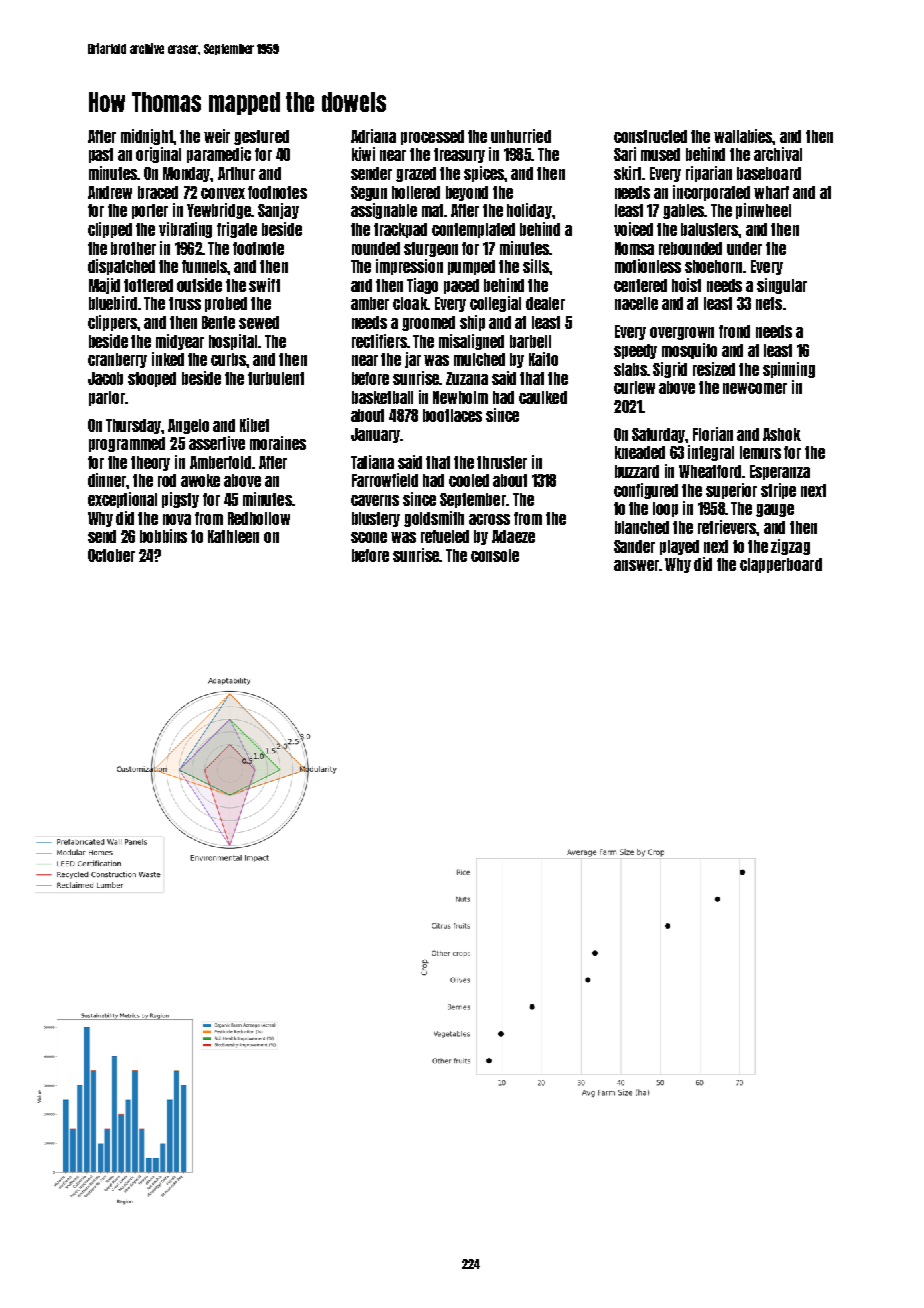 The width and height of the document is (924, 1308). Describe the element at coordinates (650, 136) in the document. I see `constructed` at that location.
